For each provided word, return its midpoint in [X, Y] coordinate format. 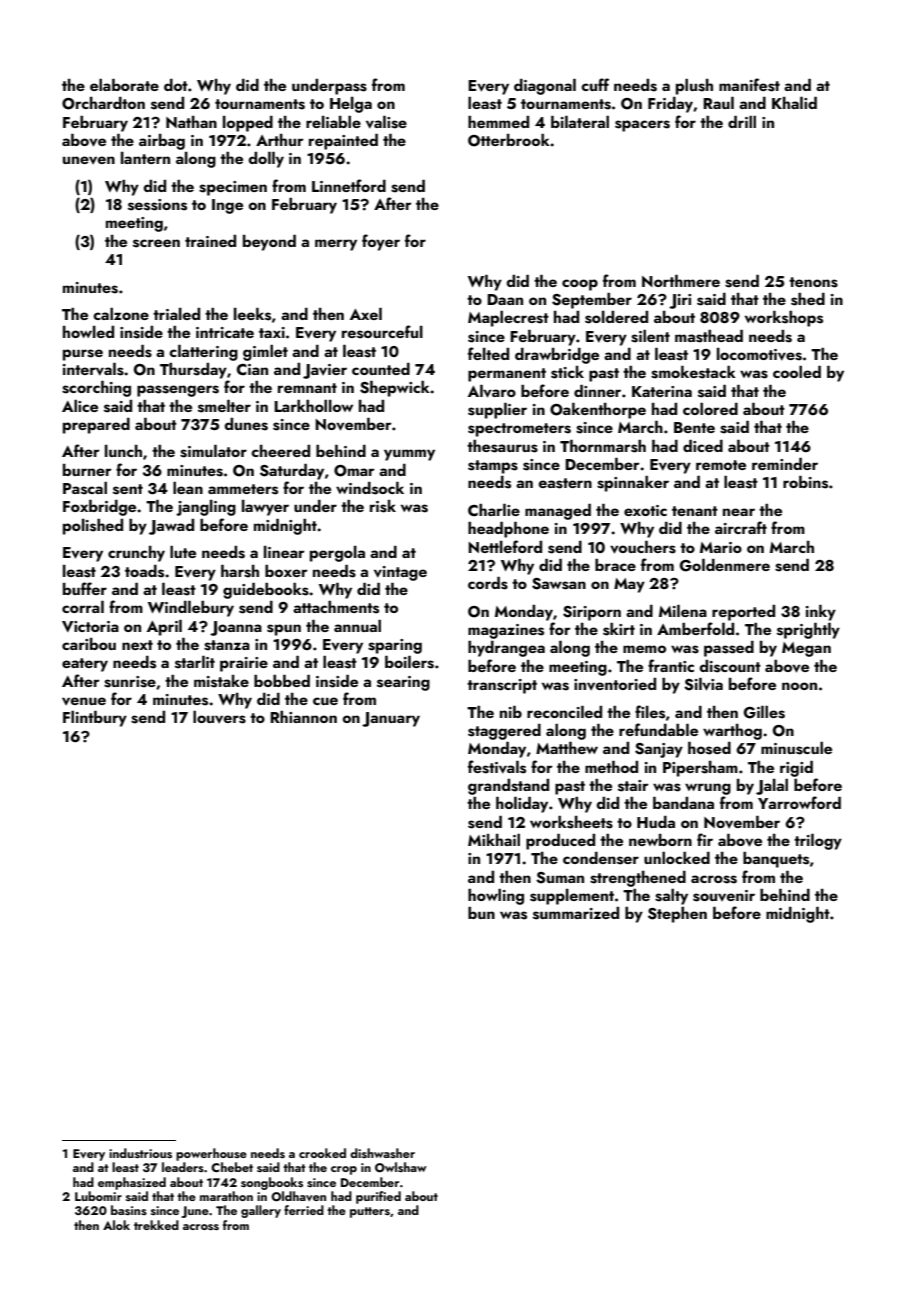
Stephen [677, 915]
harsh [240, 571]
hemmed [498, 122]
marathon [226, 1196]
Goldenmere [725, 565]
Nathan [191, 122]
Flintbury [95, 719]
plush [694, 87]
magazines [506, 631]
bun [481, 913]
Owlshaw [401, 1167]
